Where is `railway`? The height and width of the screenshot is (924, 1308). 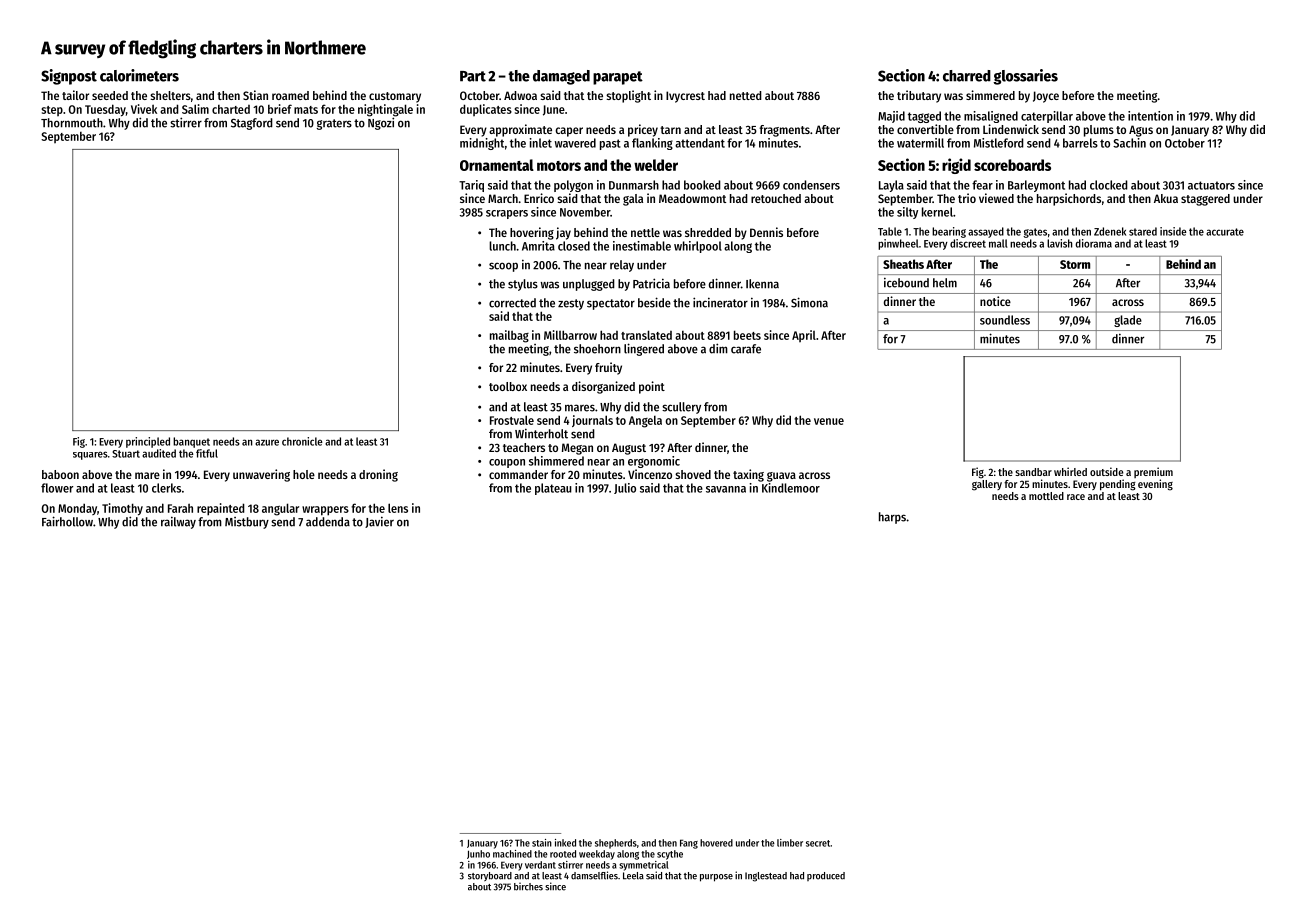 railway is located at coordinates (178, 522).
